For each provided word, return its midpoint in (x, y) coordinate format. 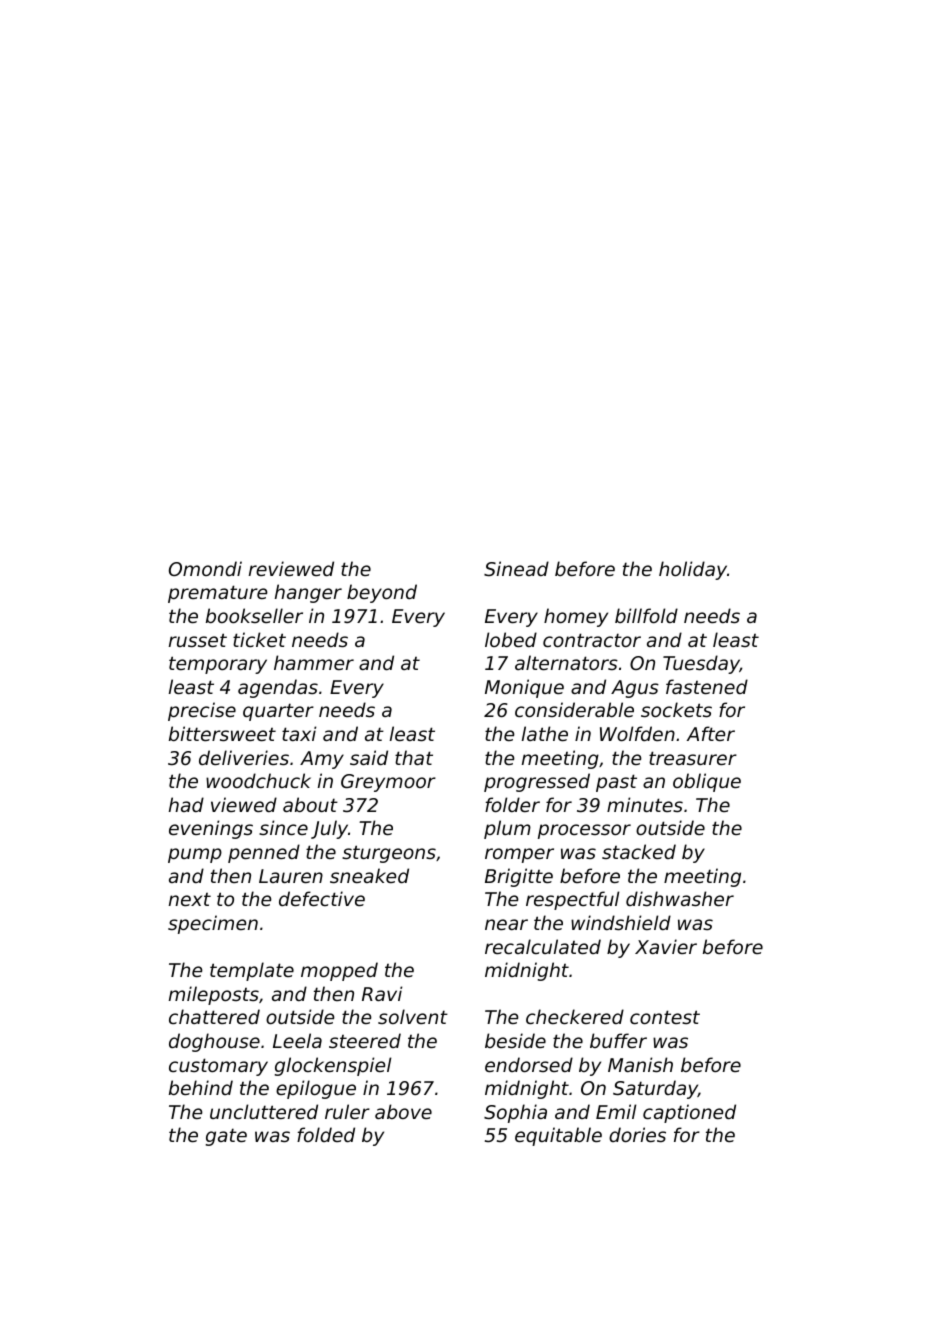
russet (198, 640)
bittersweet (222, 733)
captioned (689, 1113)
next (190, 899)
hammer (314, 662)
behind (201, 1087)
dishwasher (680, 898)
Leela (297, 1040)
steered (365, 1040)
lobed (511, 639)
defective (322, 898)
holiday (693, 570)
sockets (676, 709)
